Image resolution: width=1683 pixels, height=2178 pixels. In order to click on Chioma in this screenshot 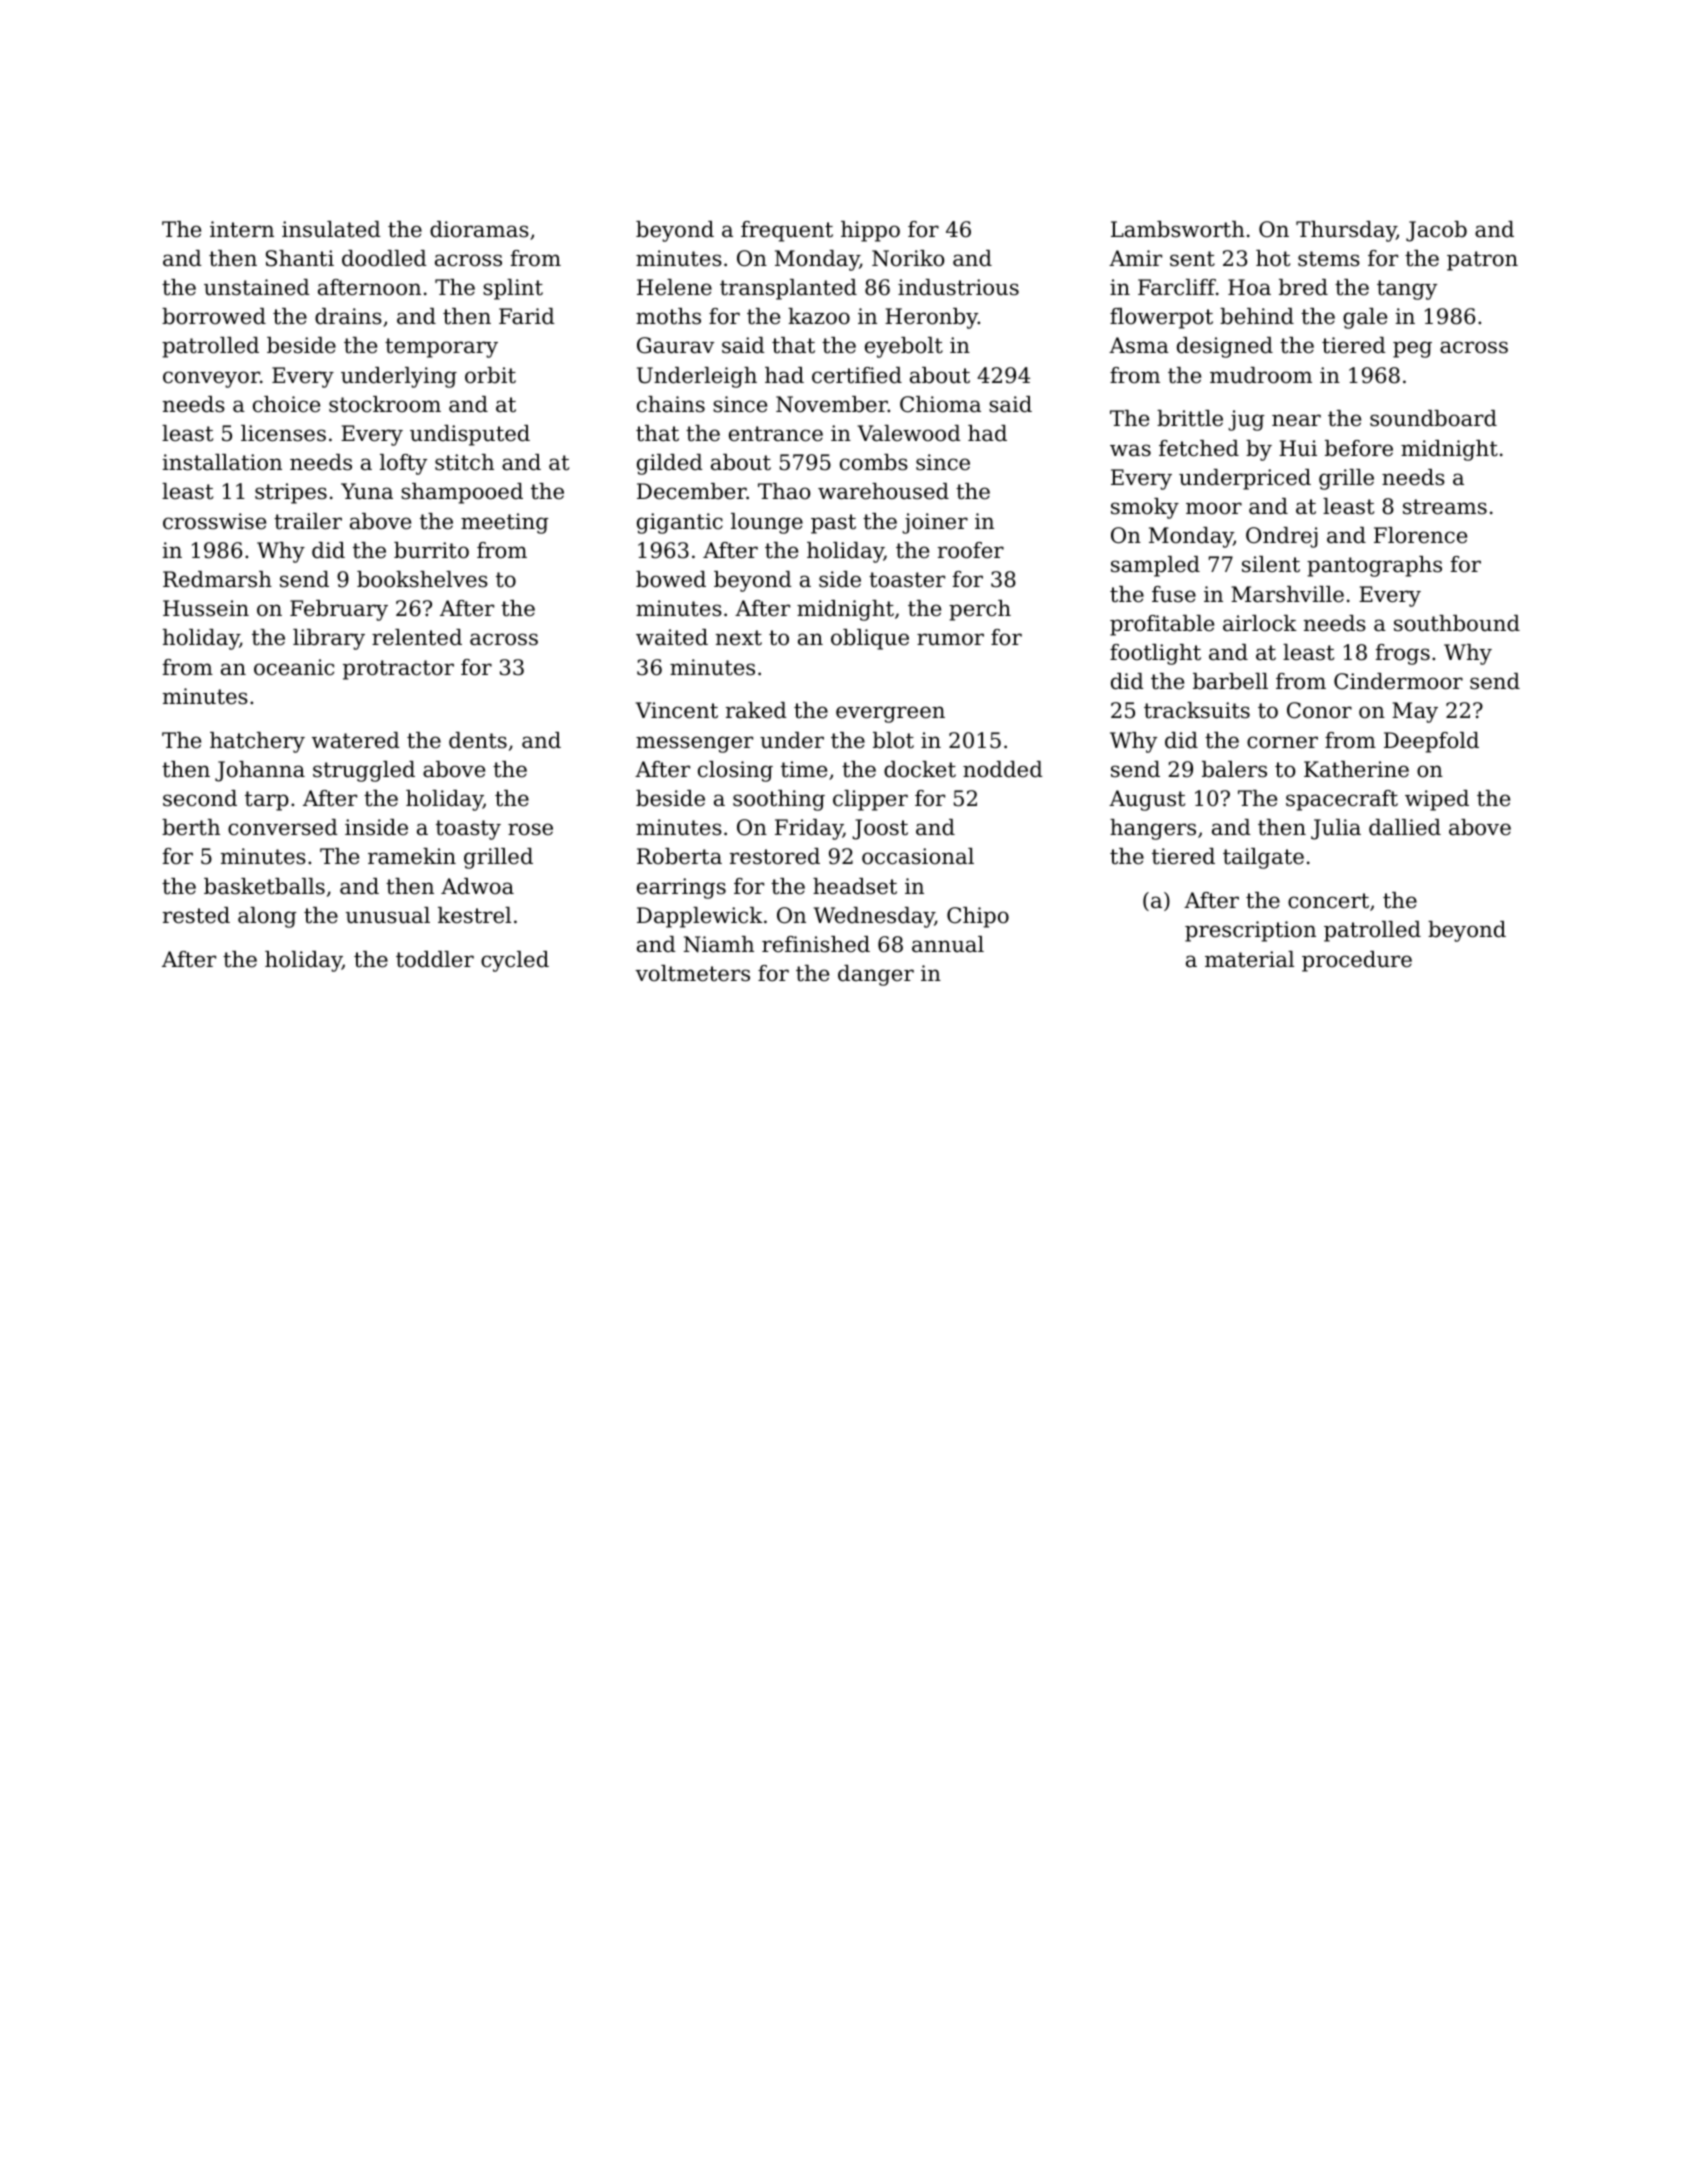, I will do `click(940, 404)`.
